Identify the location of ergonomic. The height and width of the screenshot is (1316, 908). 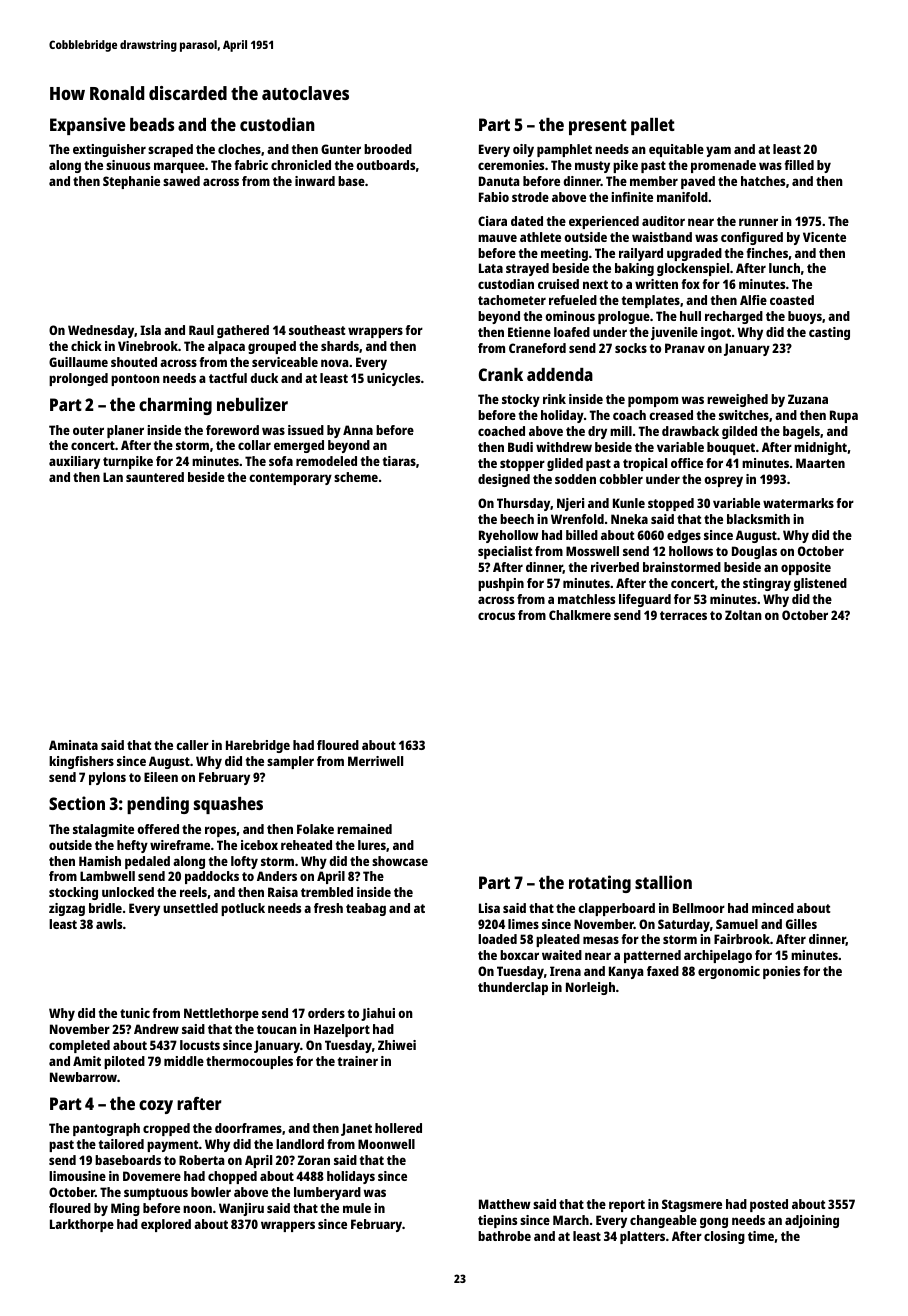
(729, 972).
